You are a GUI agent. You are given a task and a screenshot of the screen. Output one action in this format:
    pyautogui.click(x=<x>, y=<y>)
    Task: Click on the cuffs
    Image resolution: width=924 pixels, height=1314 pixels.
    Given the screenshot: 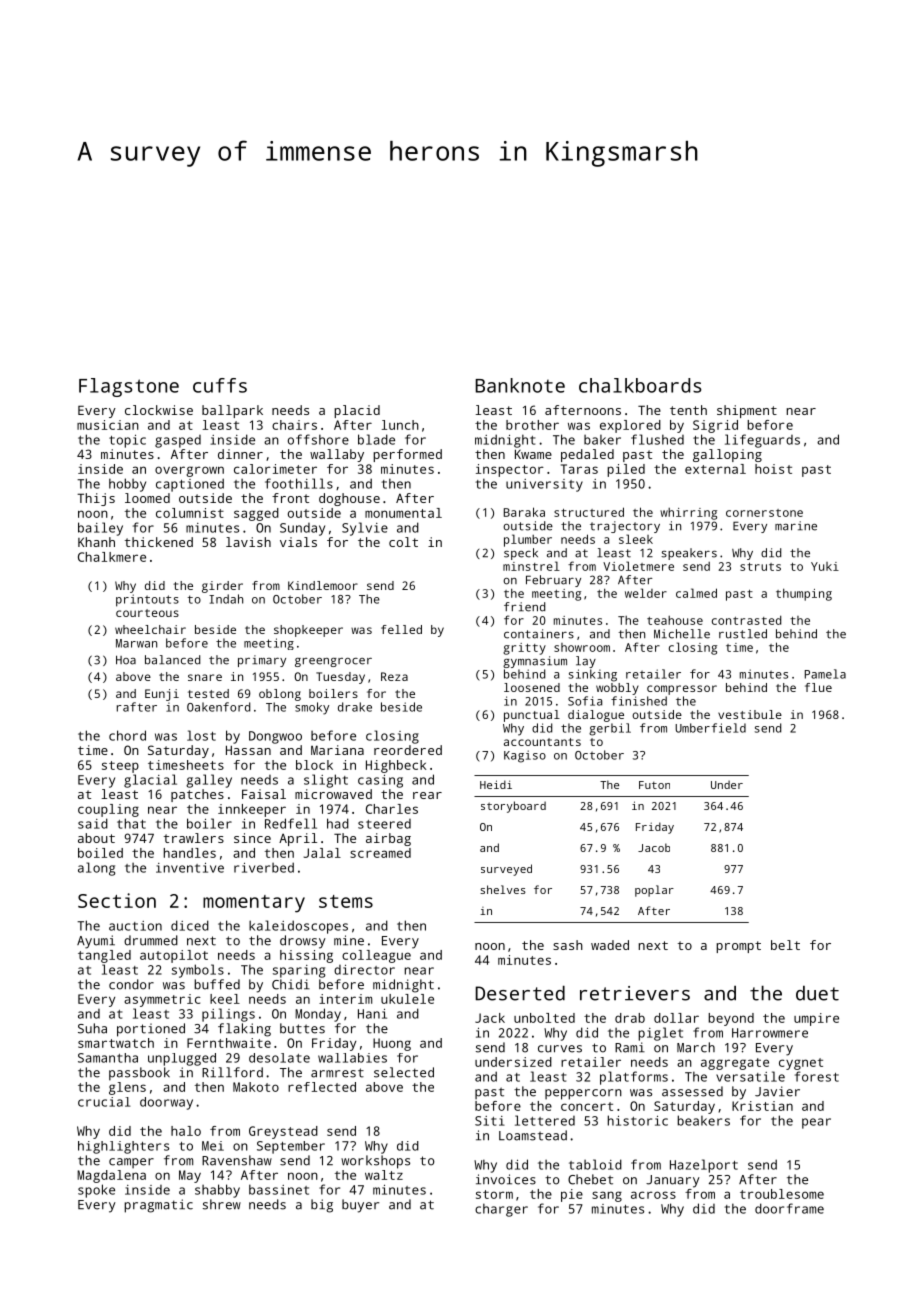 What is the action you would take?
    pyautogui.click(x=220, y=385)
